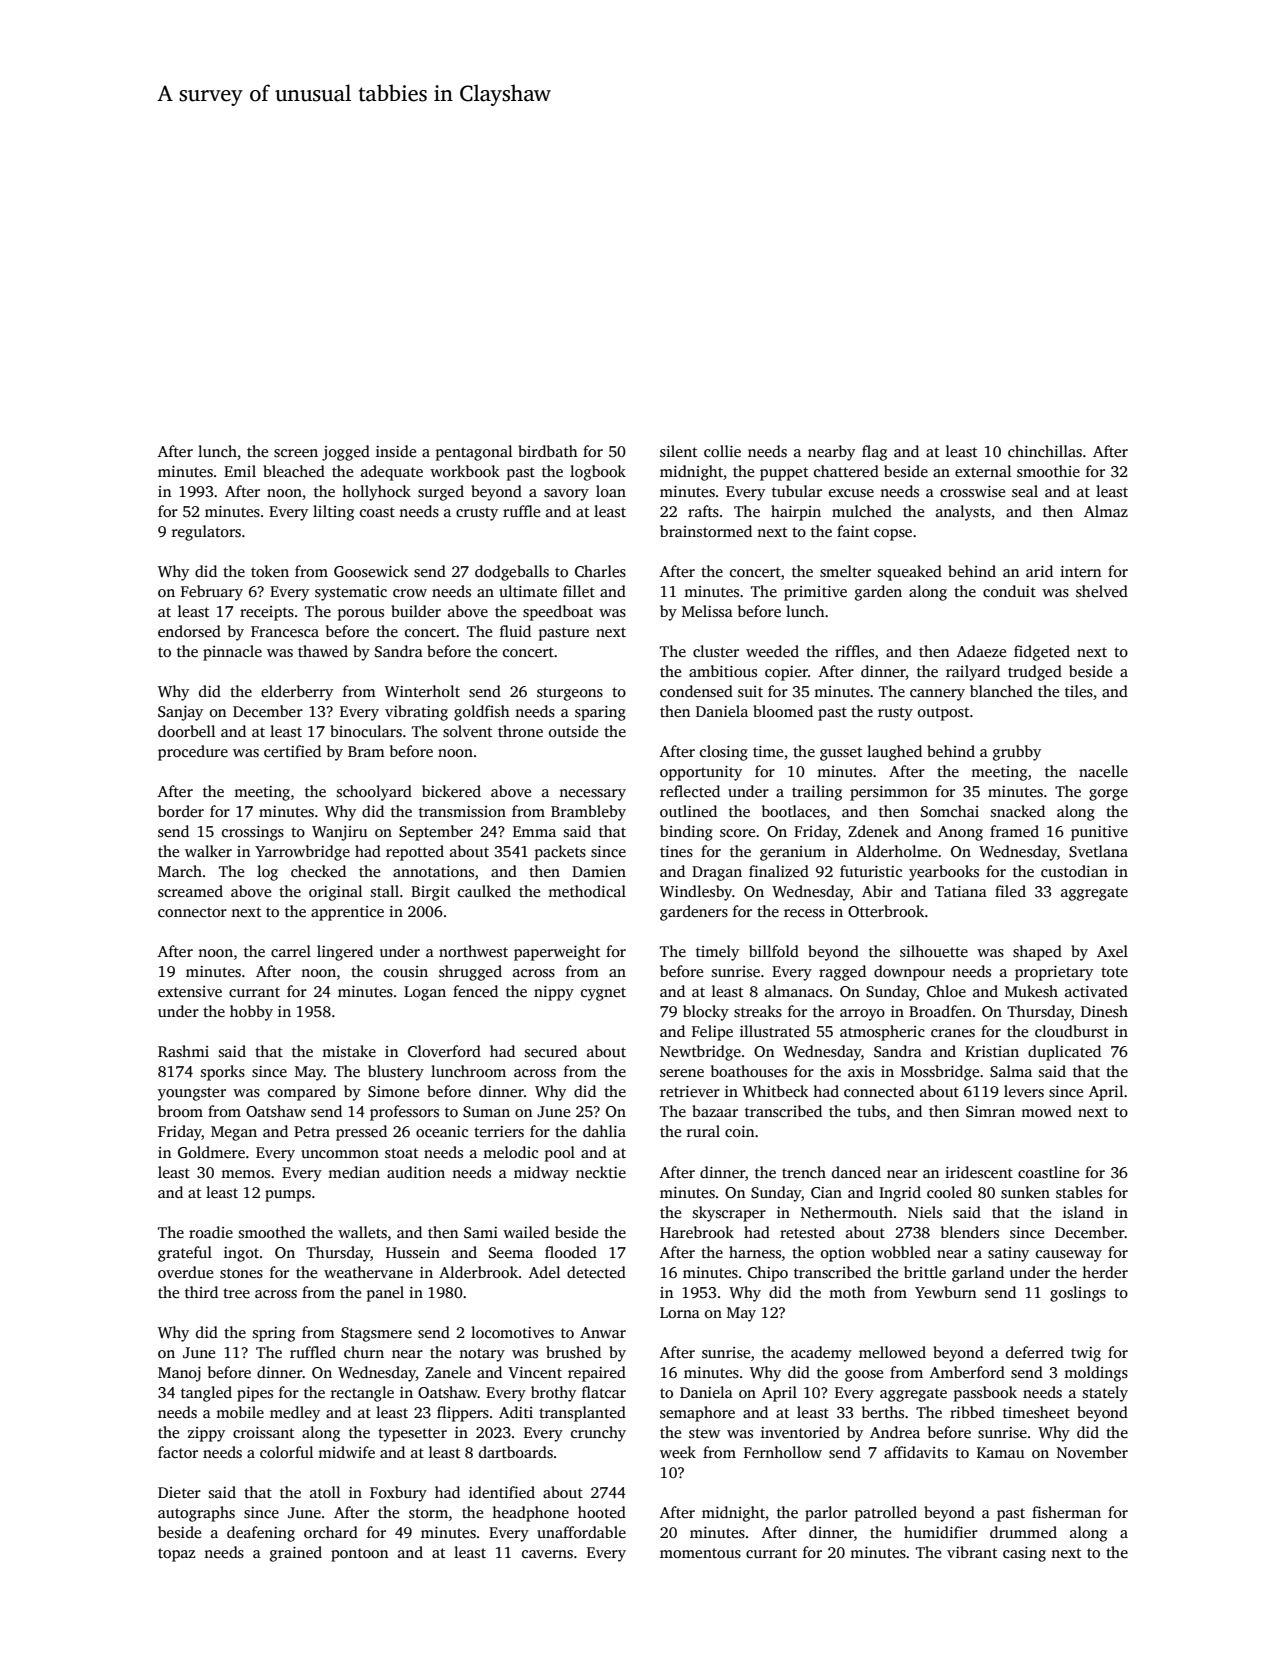 The image size is (1286, 1665). I want to click on connector, so click(192, 912).
